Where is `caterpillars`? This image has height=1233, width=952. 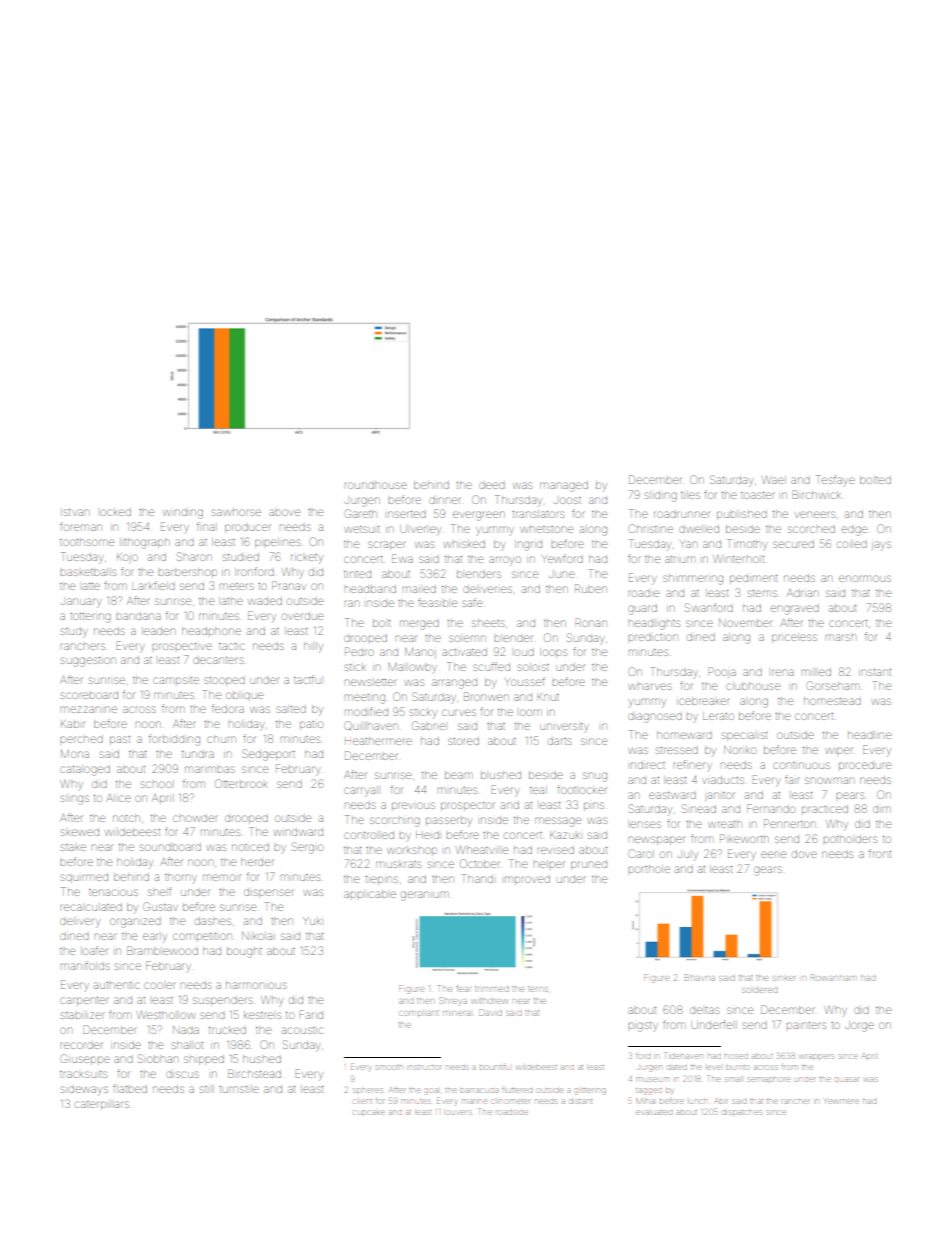 caterpillars is located at coordinates (102, 1104).
